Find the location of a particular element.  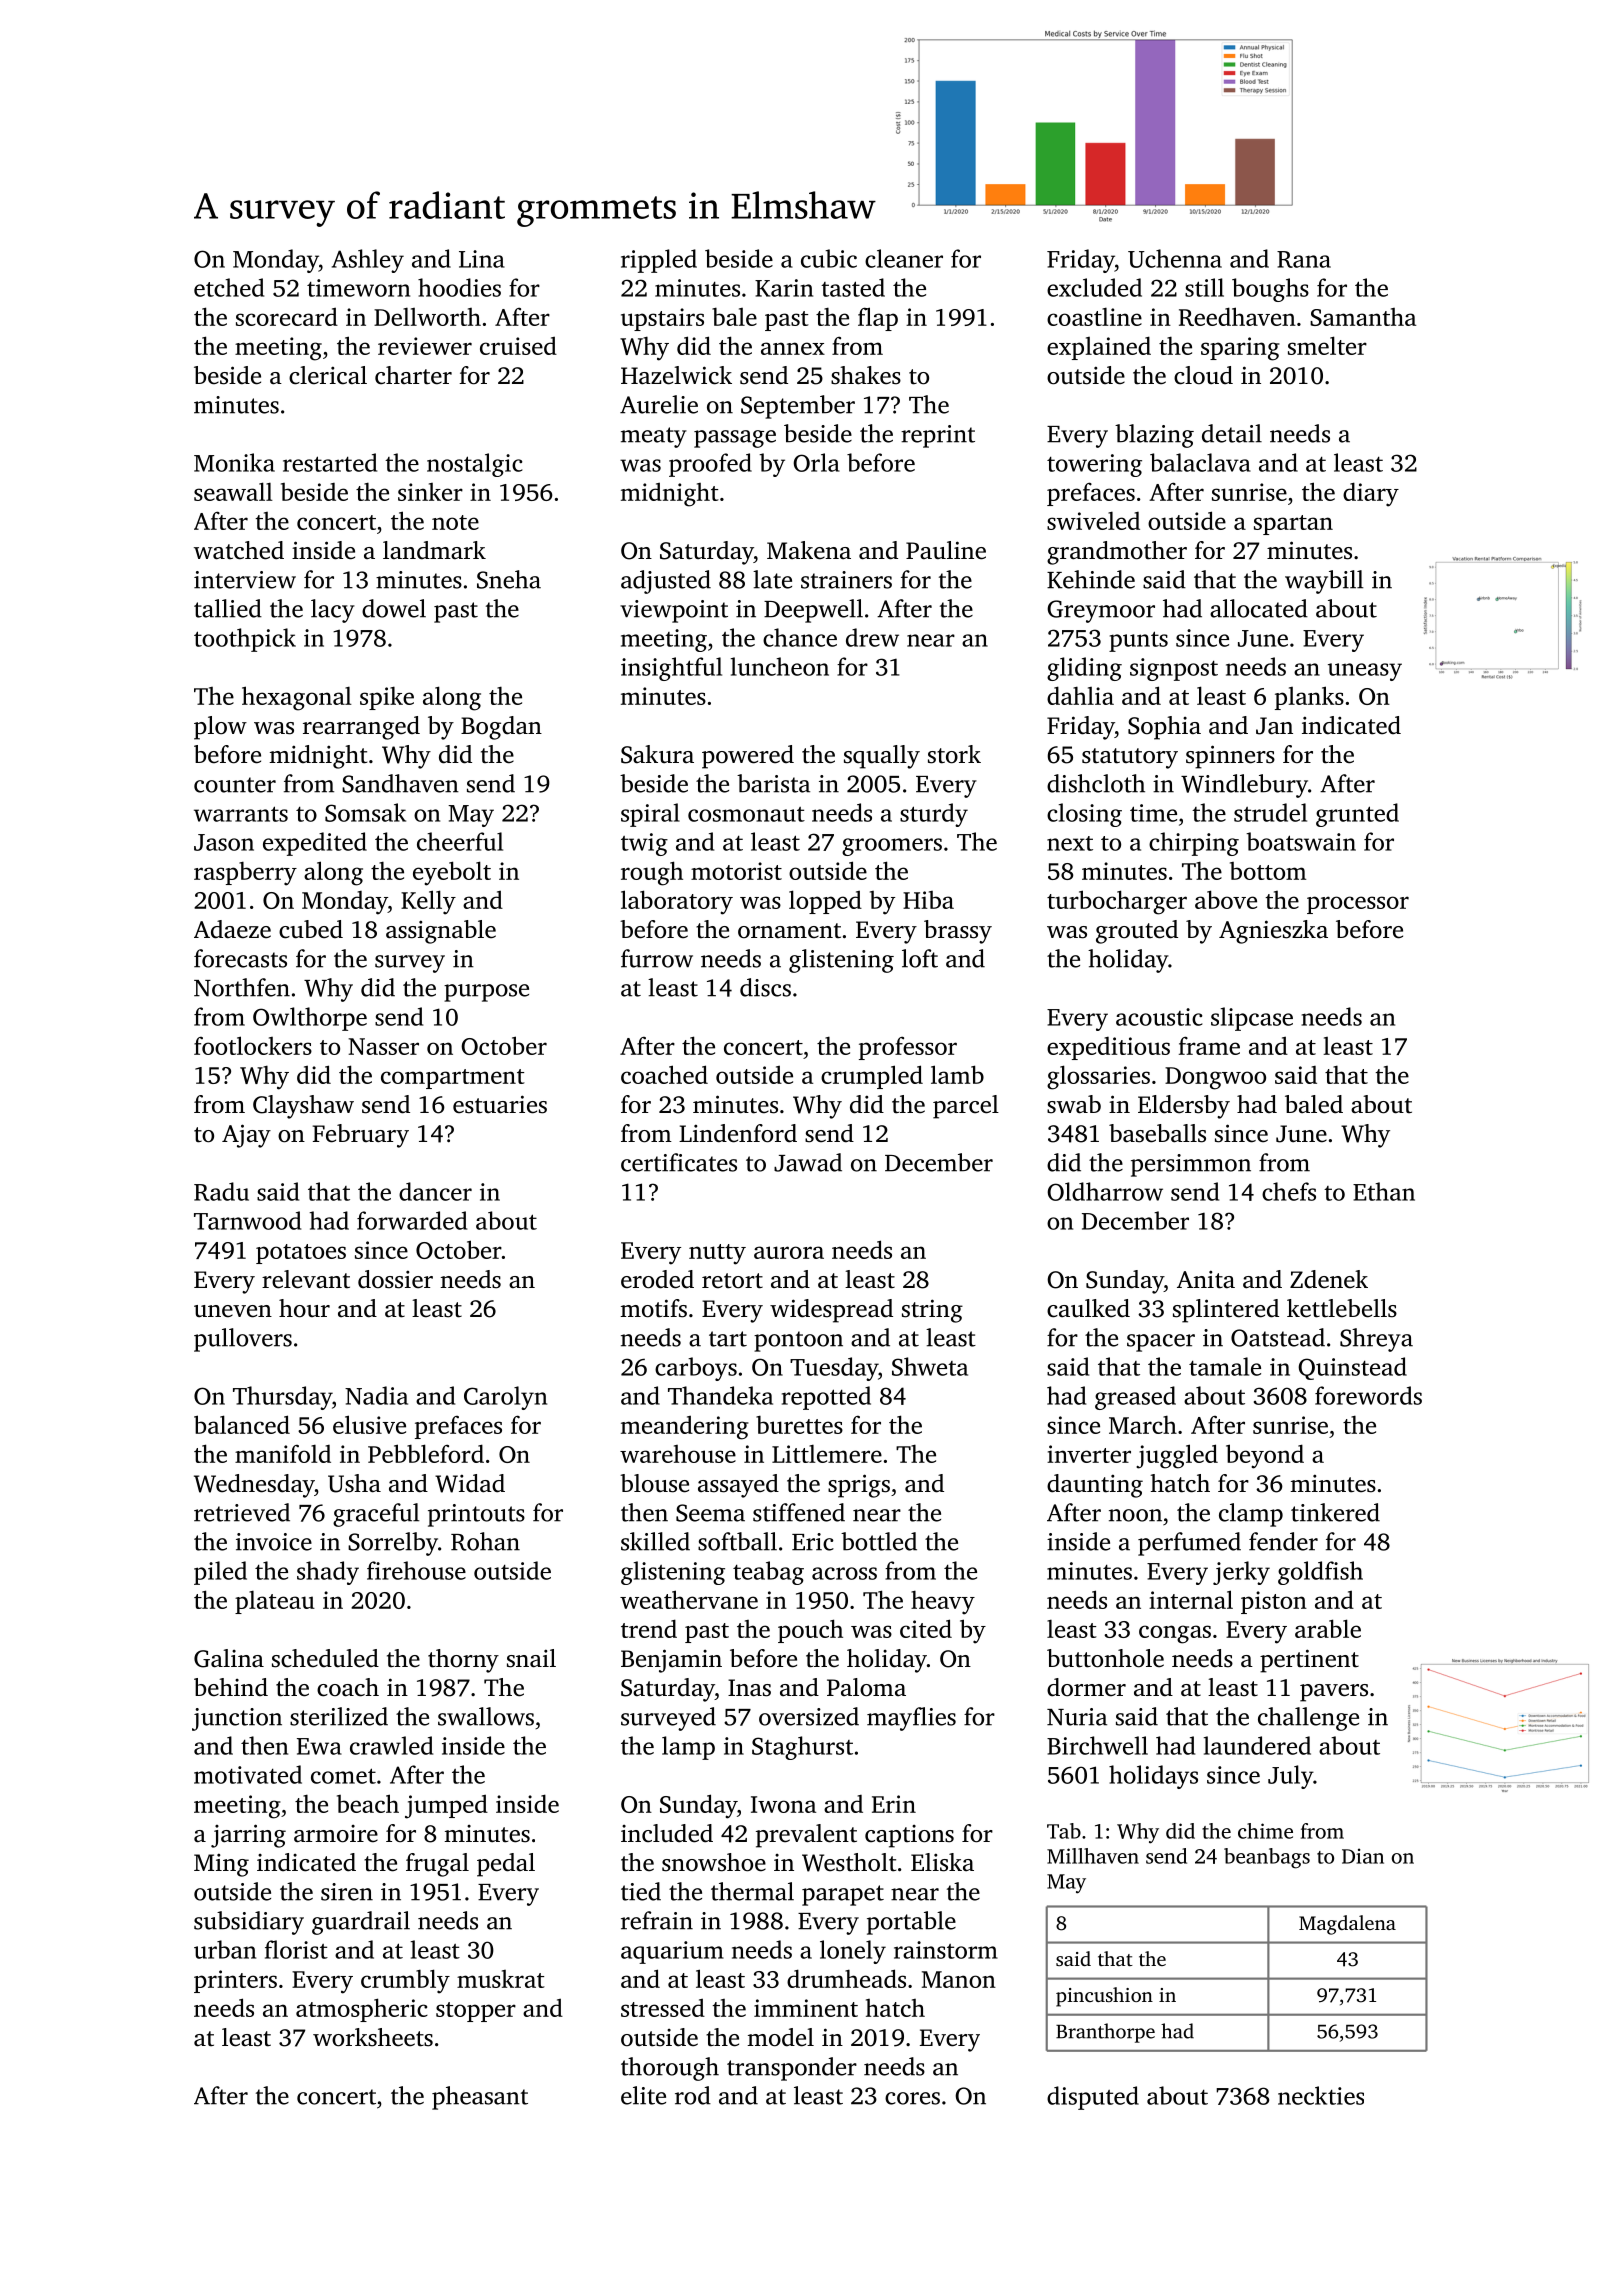

printers is located at coordinates (235, 1981).
